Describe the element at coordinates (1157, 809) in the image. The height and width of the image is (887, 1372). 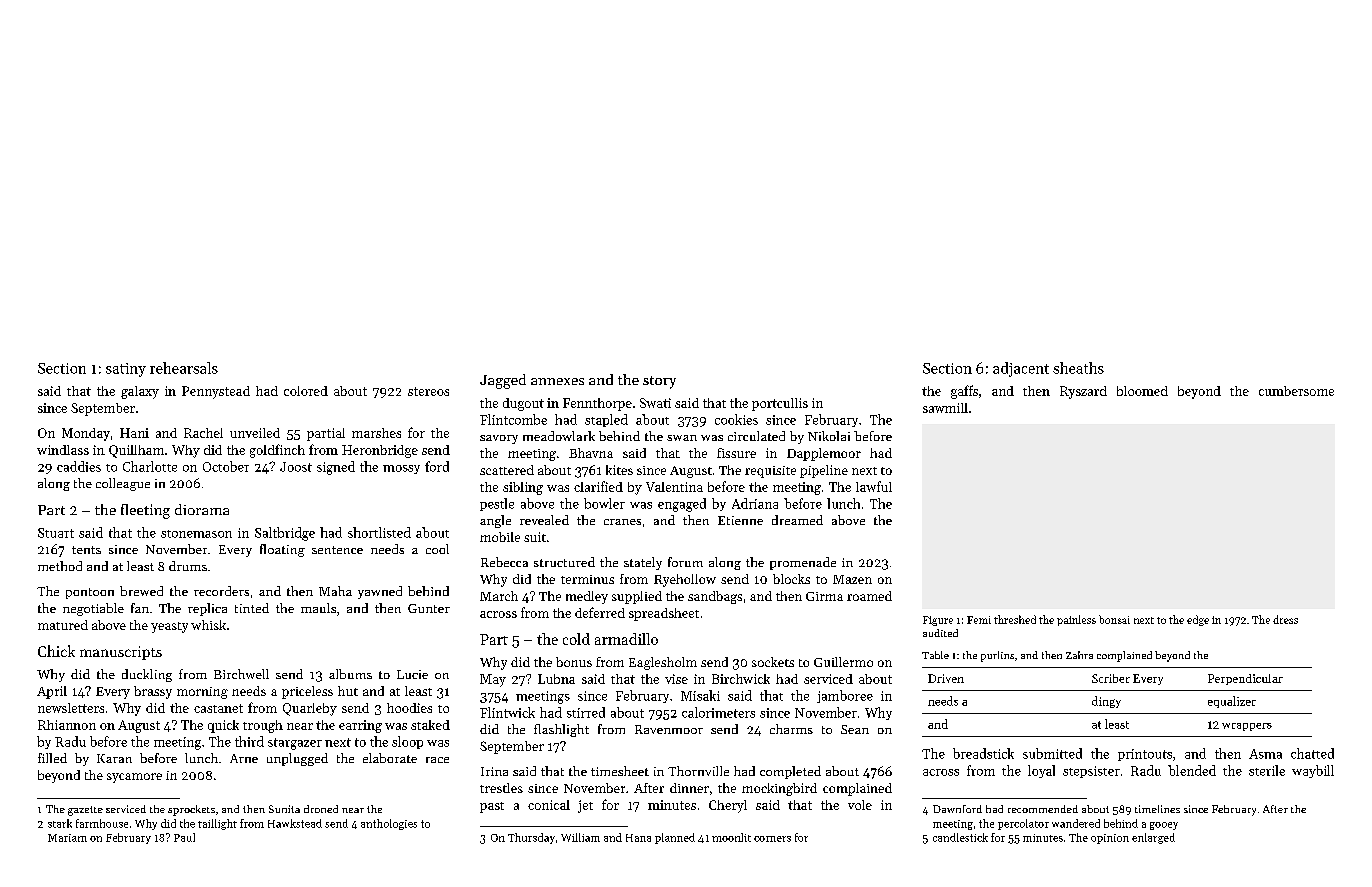
I see `timelines` at that location.
